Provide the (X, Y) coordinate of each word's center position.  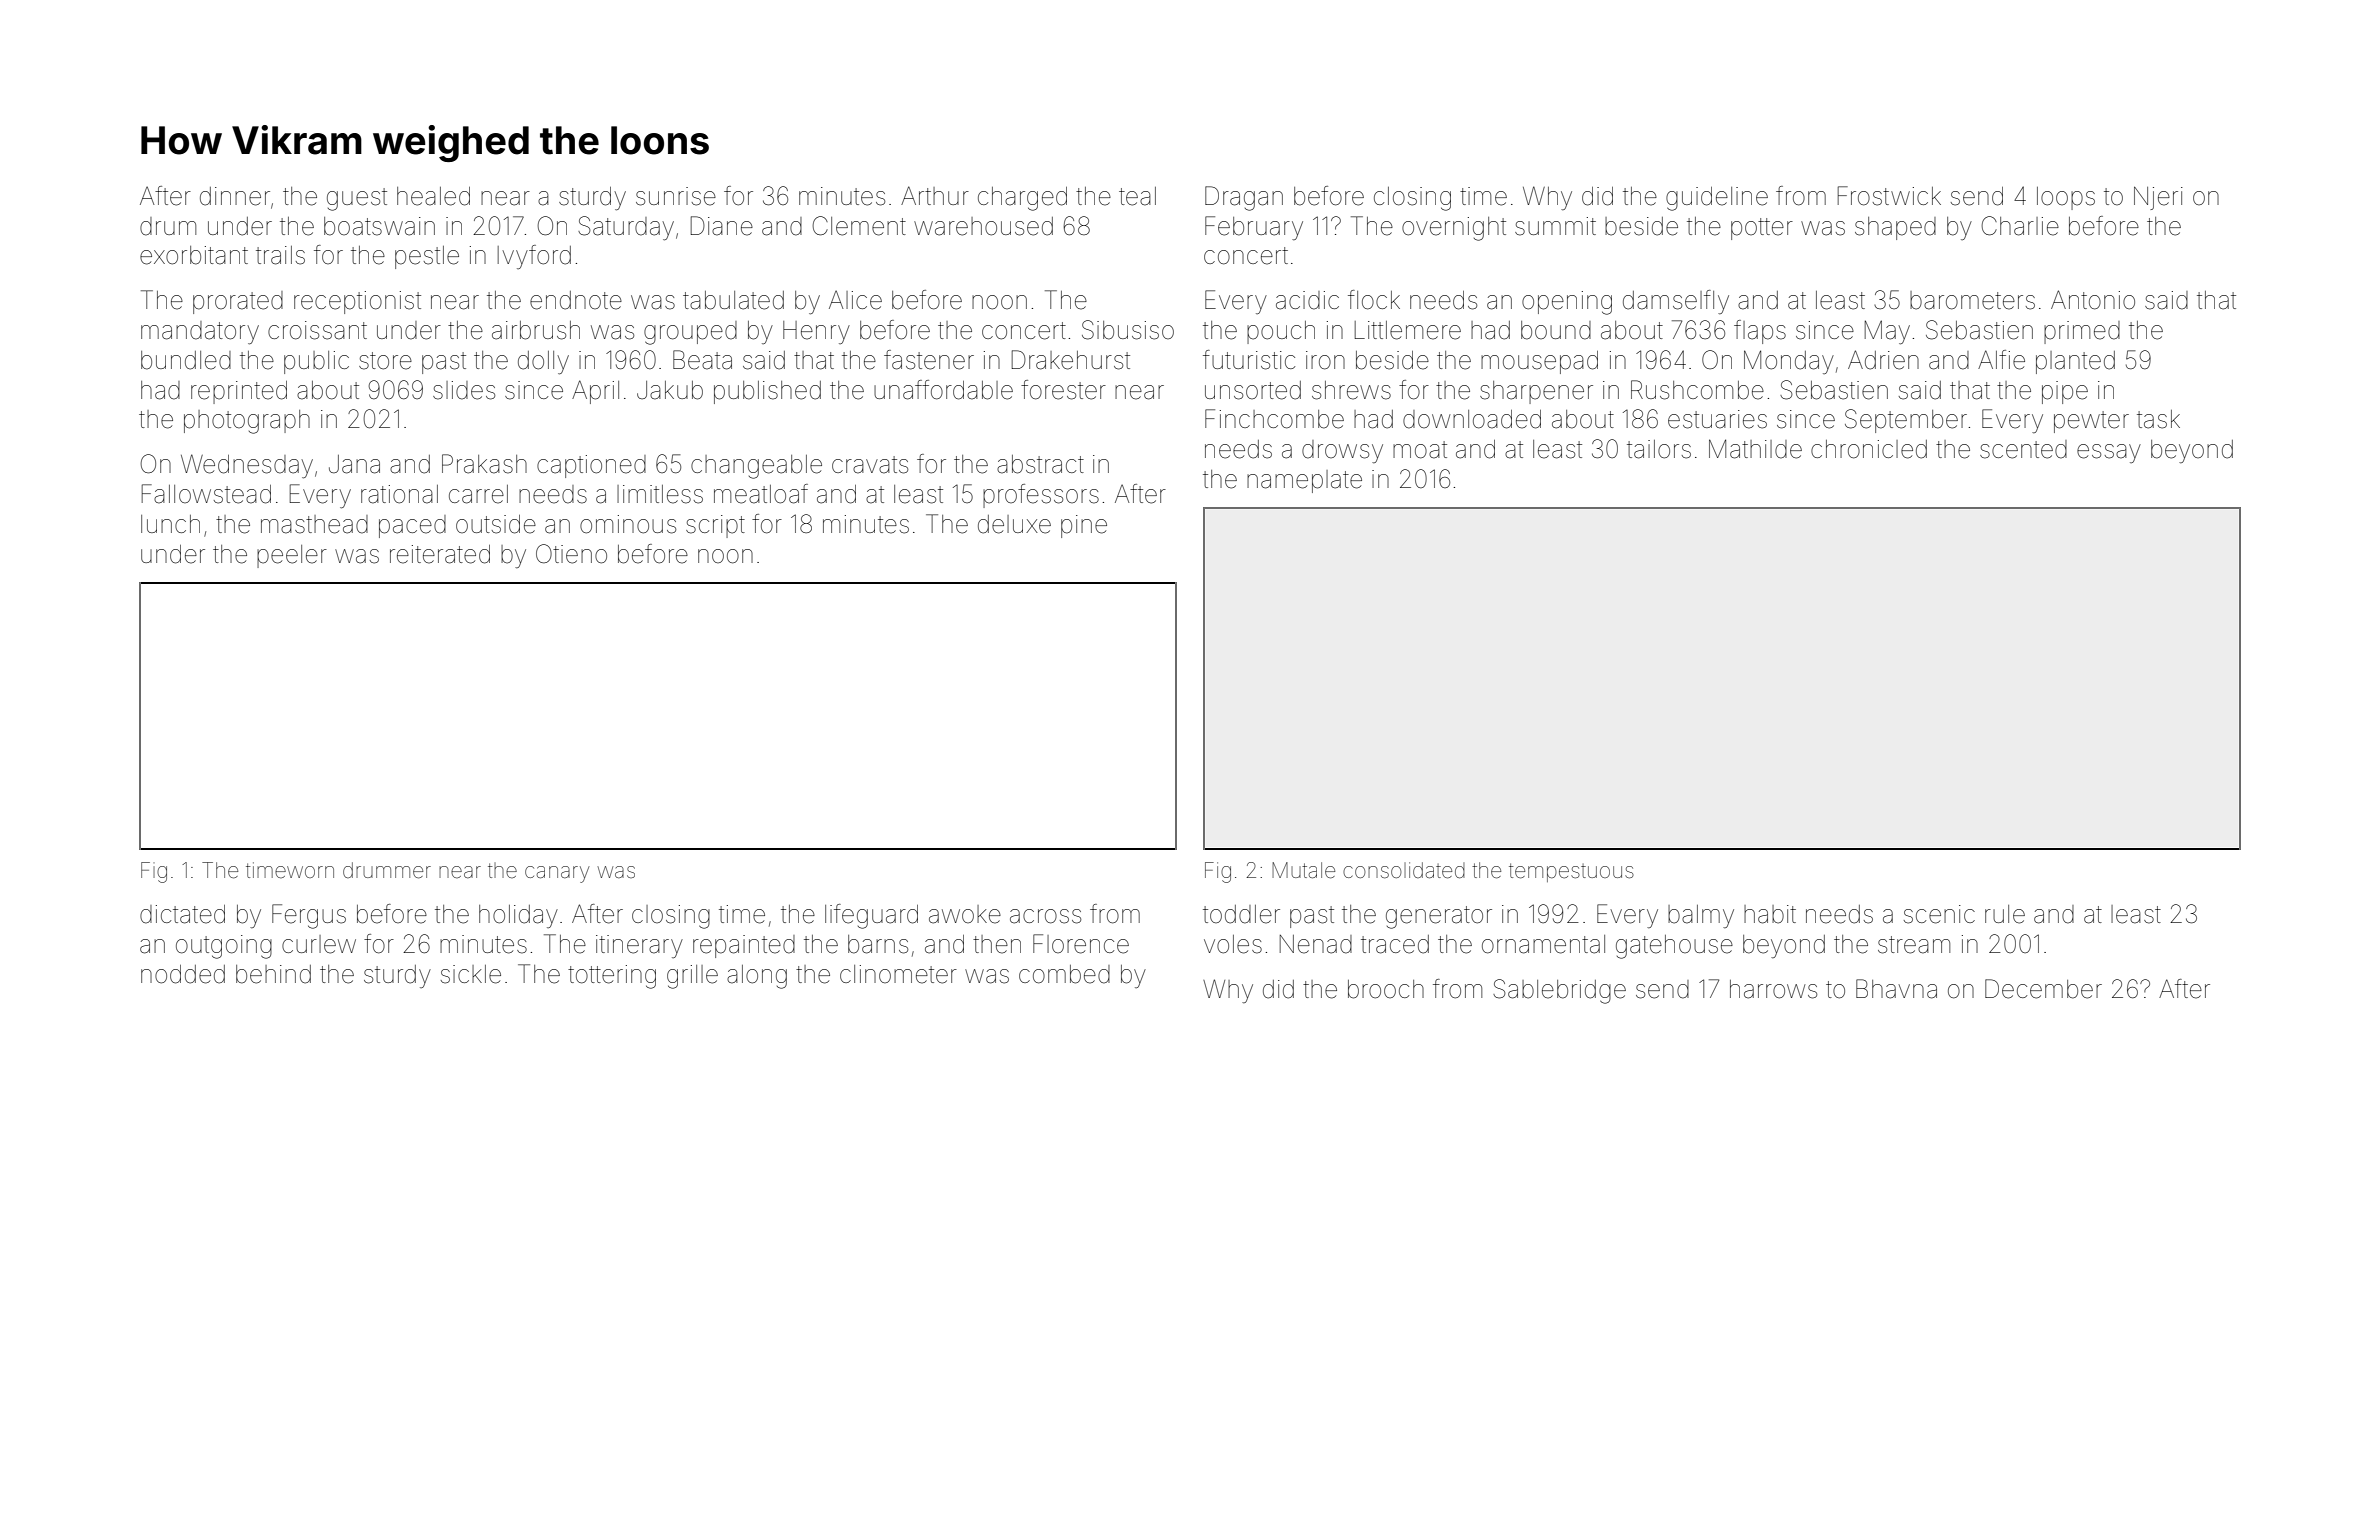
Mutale (1303, 870)
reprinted (239, 392)
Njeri (2158, 198)
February (1254, 228)
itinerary (639, 946)
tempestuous (1571, 872)
